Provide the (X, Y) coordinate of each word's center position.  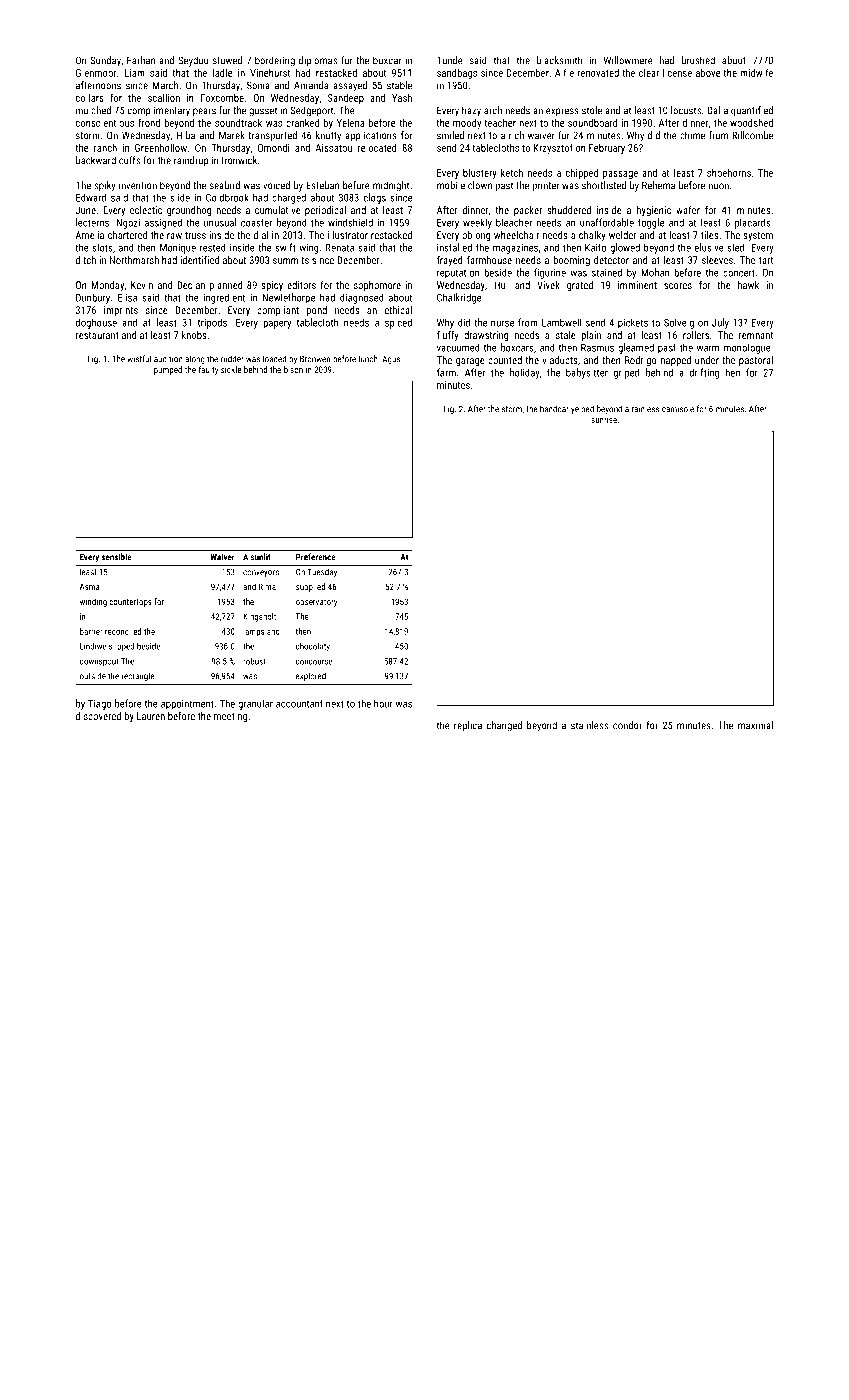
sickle (231, 369)
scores (678, 286)
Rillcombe (752, 135)
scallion (164, 98)
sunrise (604, 419)
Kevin (142, 285)
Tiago (99, 705)
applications (371, 136)
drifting (704, 373)
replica (468, 726)
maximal (755, 725)
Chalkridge (459, 298)
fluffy (448, 336)
